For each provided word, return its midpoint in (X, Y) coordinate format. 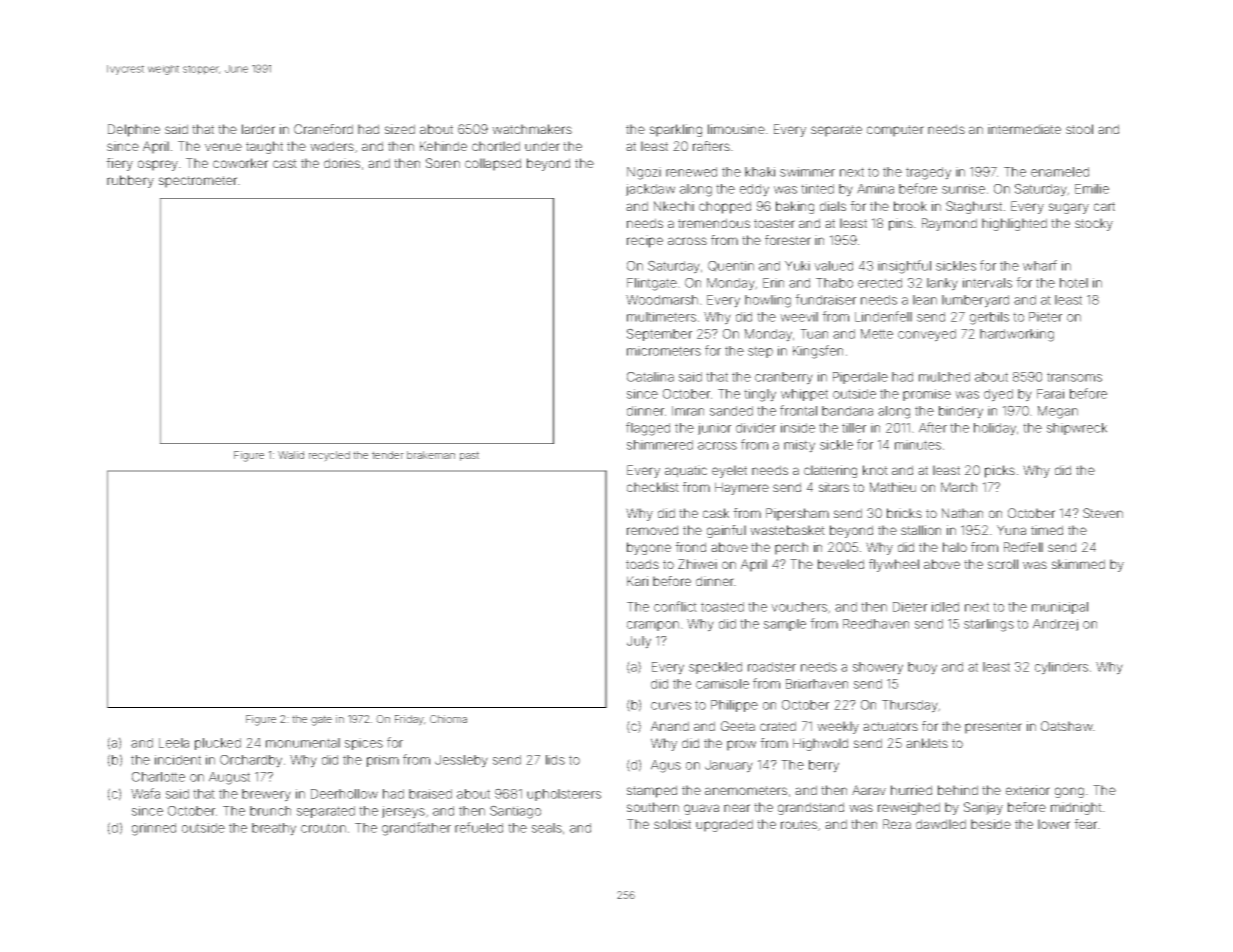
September (659, 334)
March (959, 487)
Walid (291, 455)
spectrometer (198, 182)
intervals (987, 283)
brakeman (431, 455)
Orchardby (251, 761)
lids (555, 760)
